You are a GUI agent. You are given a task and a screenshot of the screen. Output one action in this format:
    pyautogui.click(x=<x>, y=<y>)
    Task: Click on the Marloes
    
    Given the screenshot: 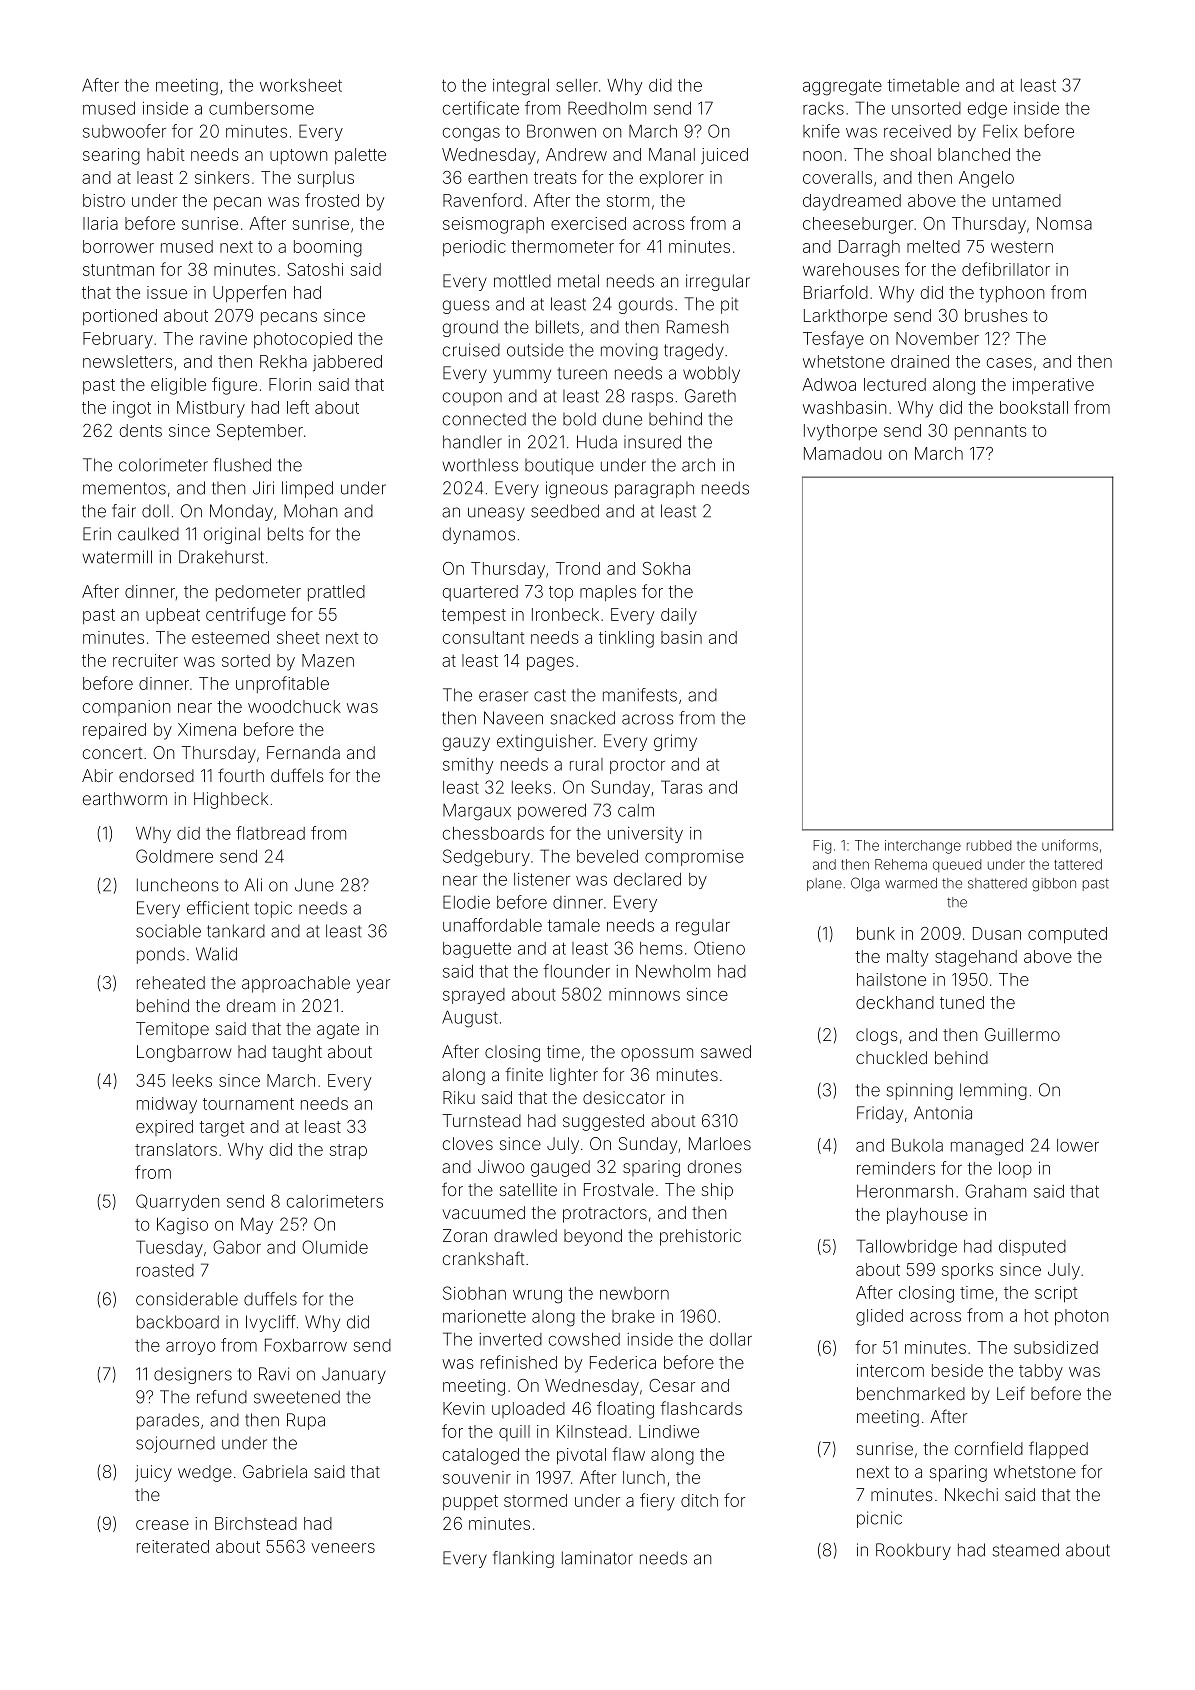 What is the action you would take?
    pyautogui.click(x=720, y=1143)
